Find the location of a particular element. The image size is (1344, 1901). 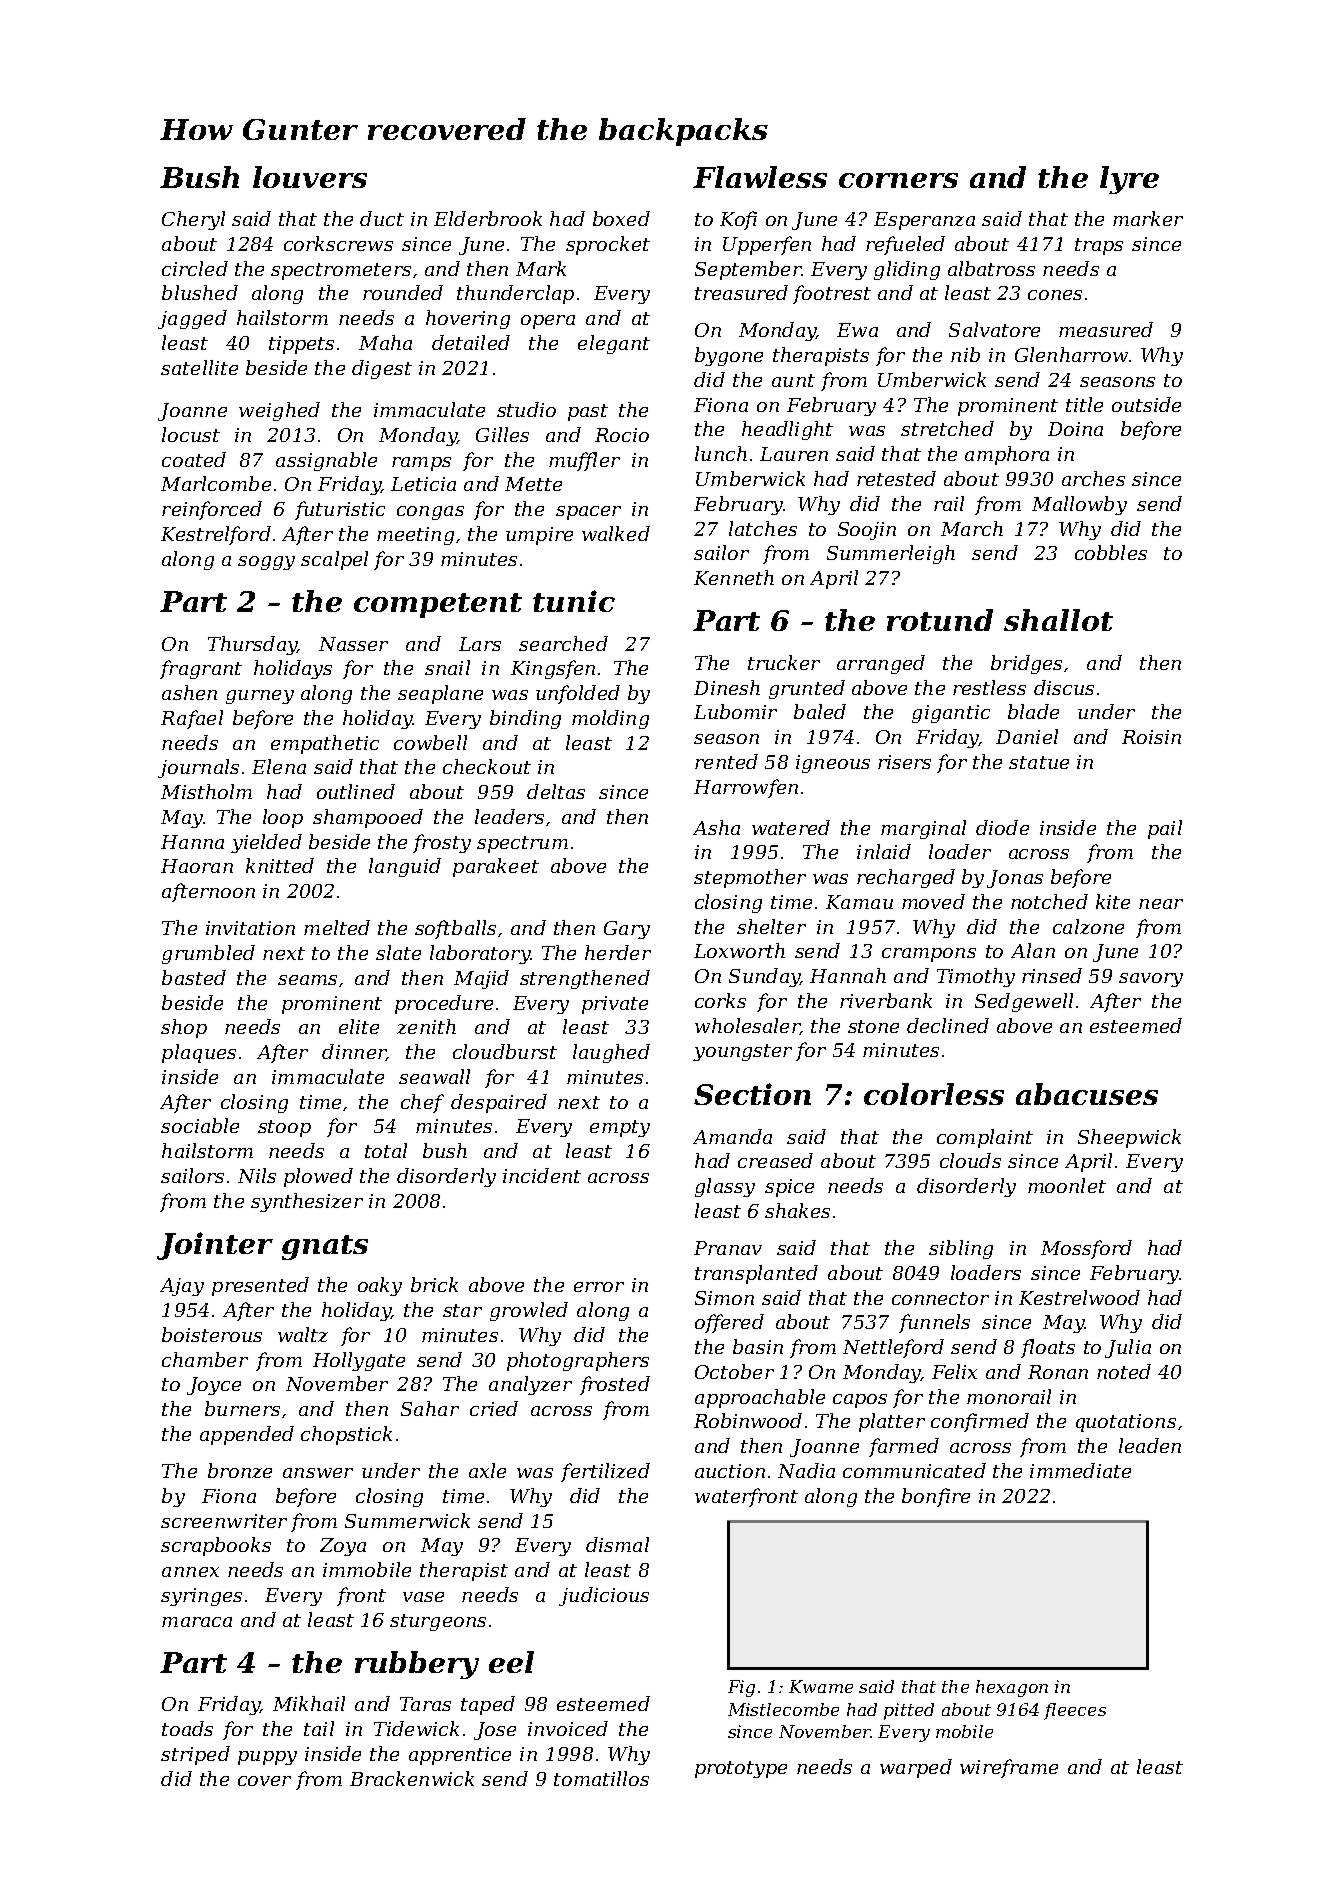

syringes is located at coordinates (201, 1597).
